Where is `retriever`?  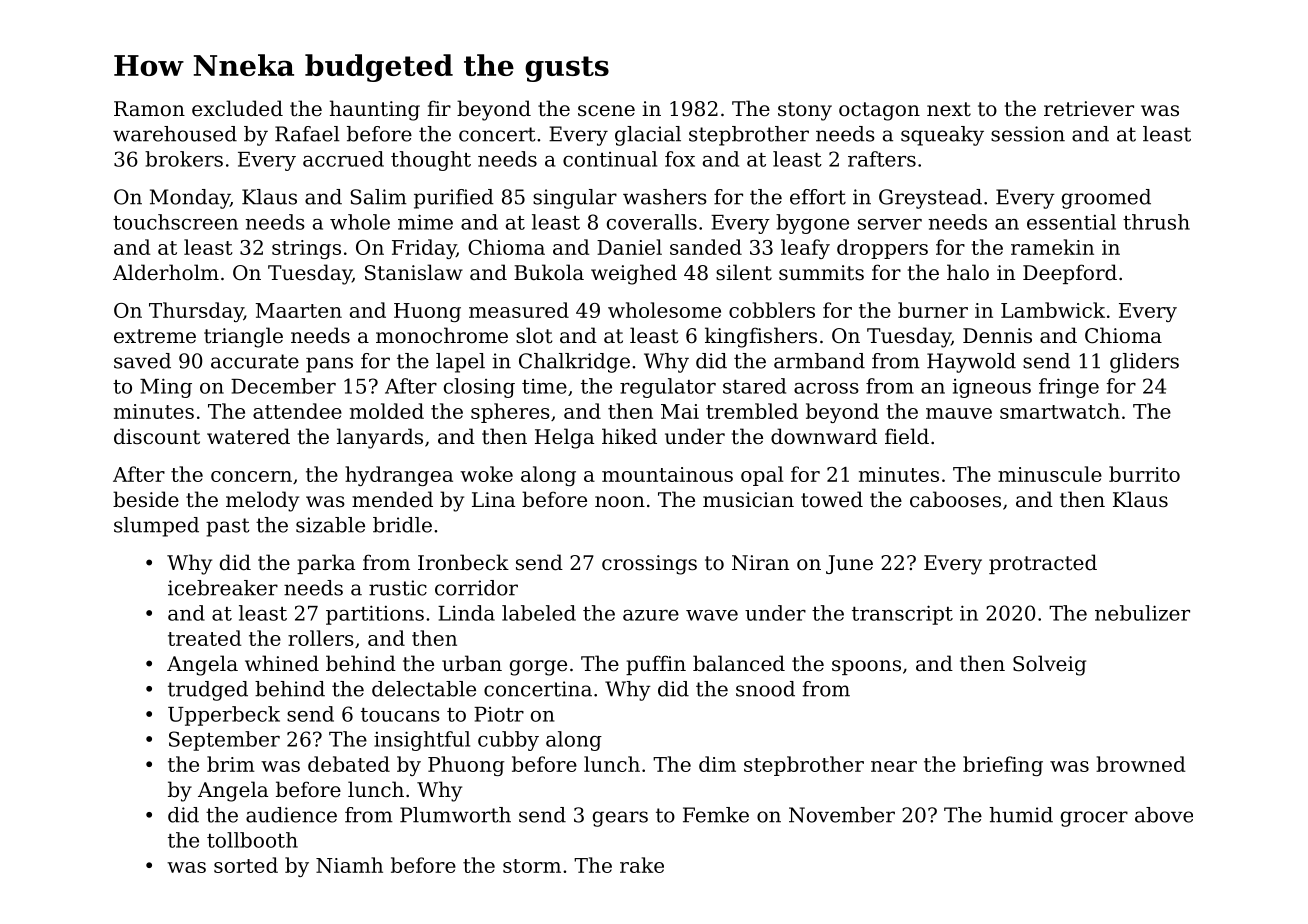
retriever is located at coordinates (1089, 109).
